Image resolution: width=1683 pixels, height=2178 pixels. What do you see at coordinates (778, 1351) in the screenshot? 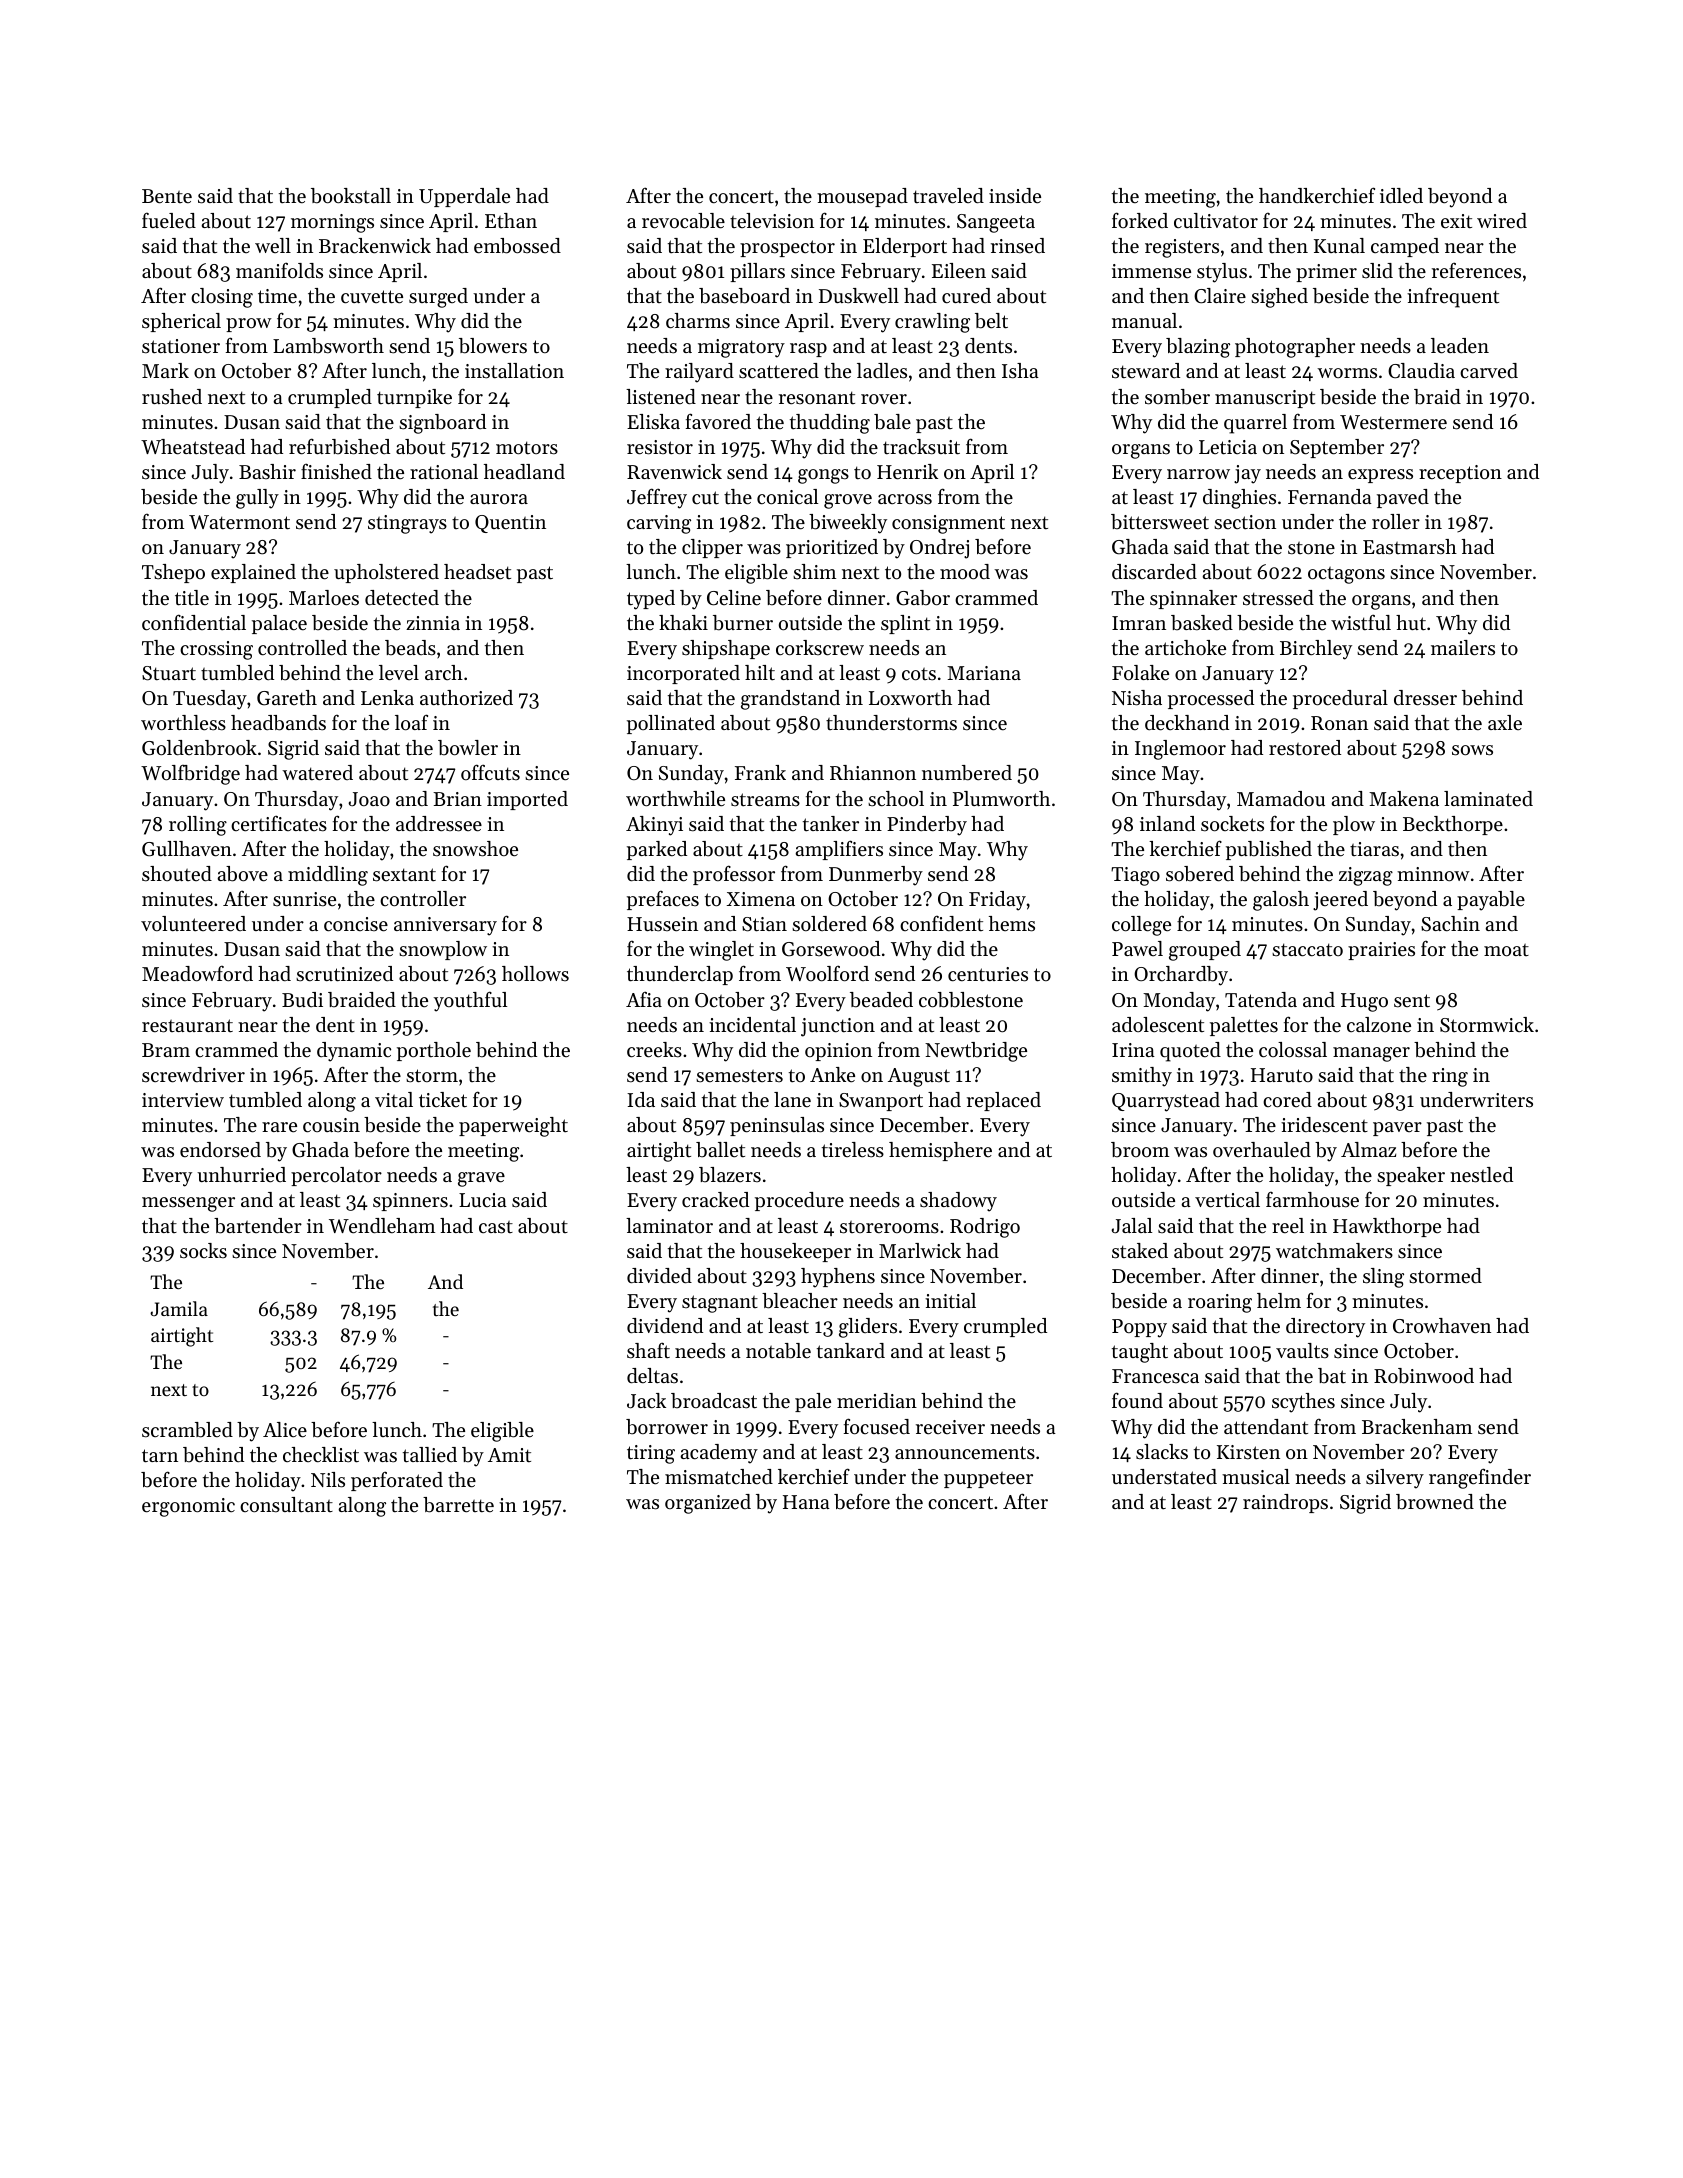
I see `notable` at bounding box center [778, 1351].
